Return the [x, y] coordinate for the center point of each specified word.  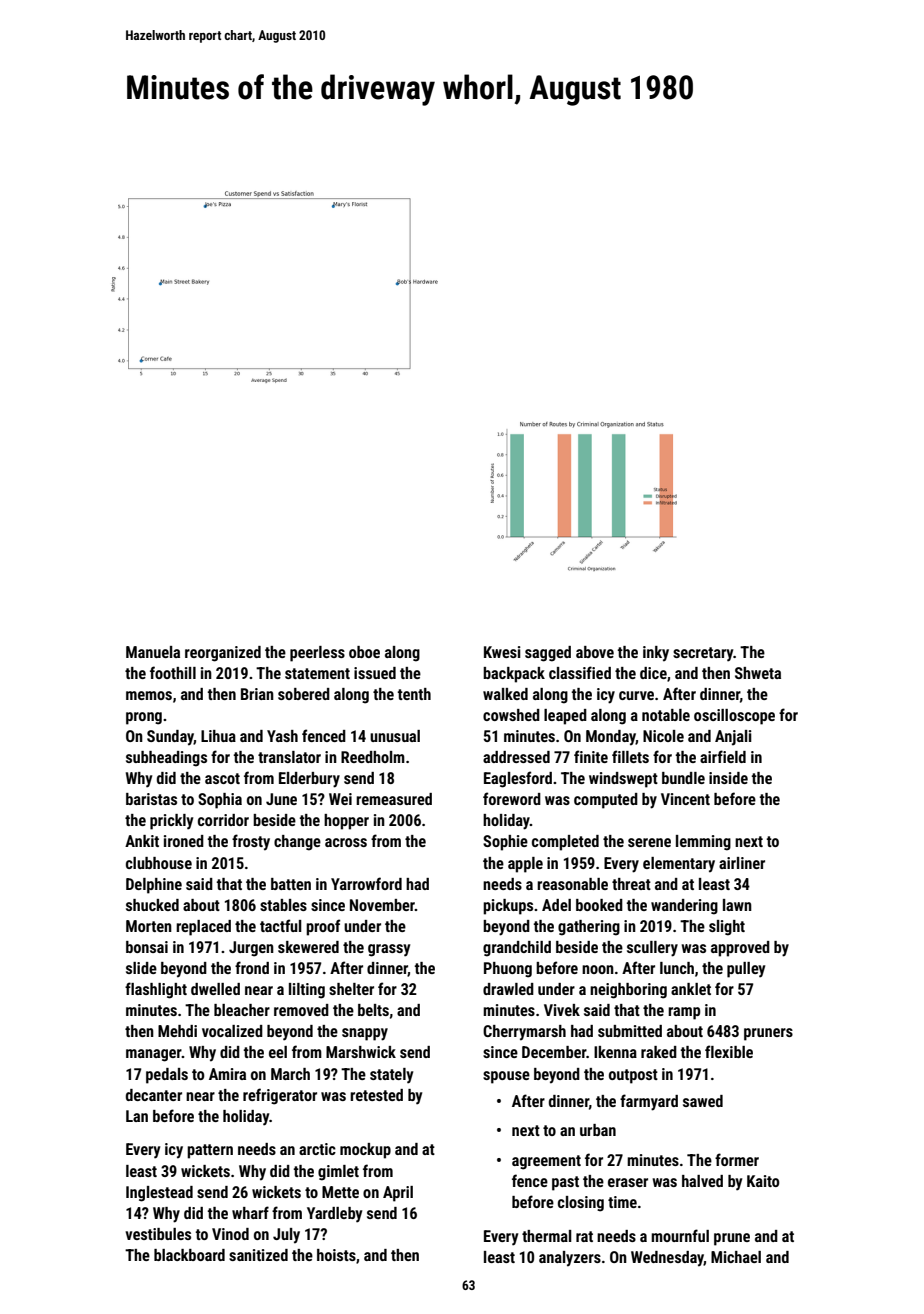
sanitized [258, 1255]
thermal [547, 1236]
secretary [703, 654]
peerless [317, 654]
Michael [736, 1257]
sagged [548, 654]
